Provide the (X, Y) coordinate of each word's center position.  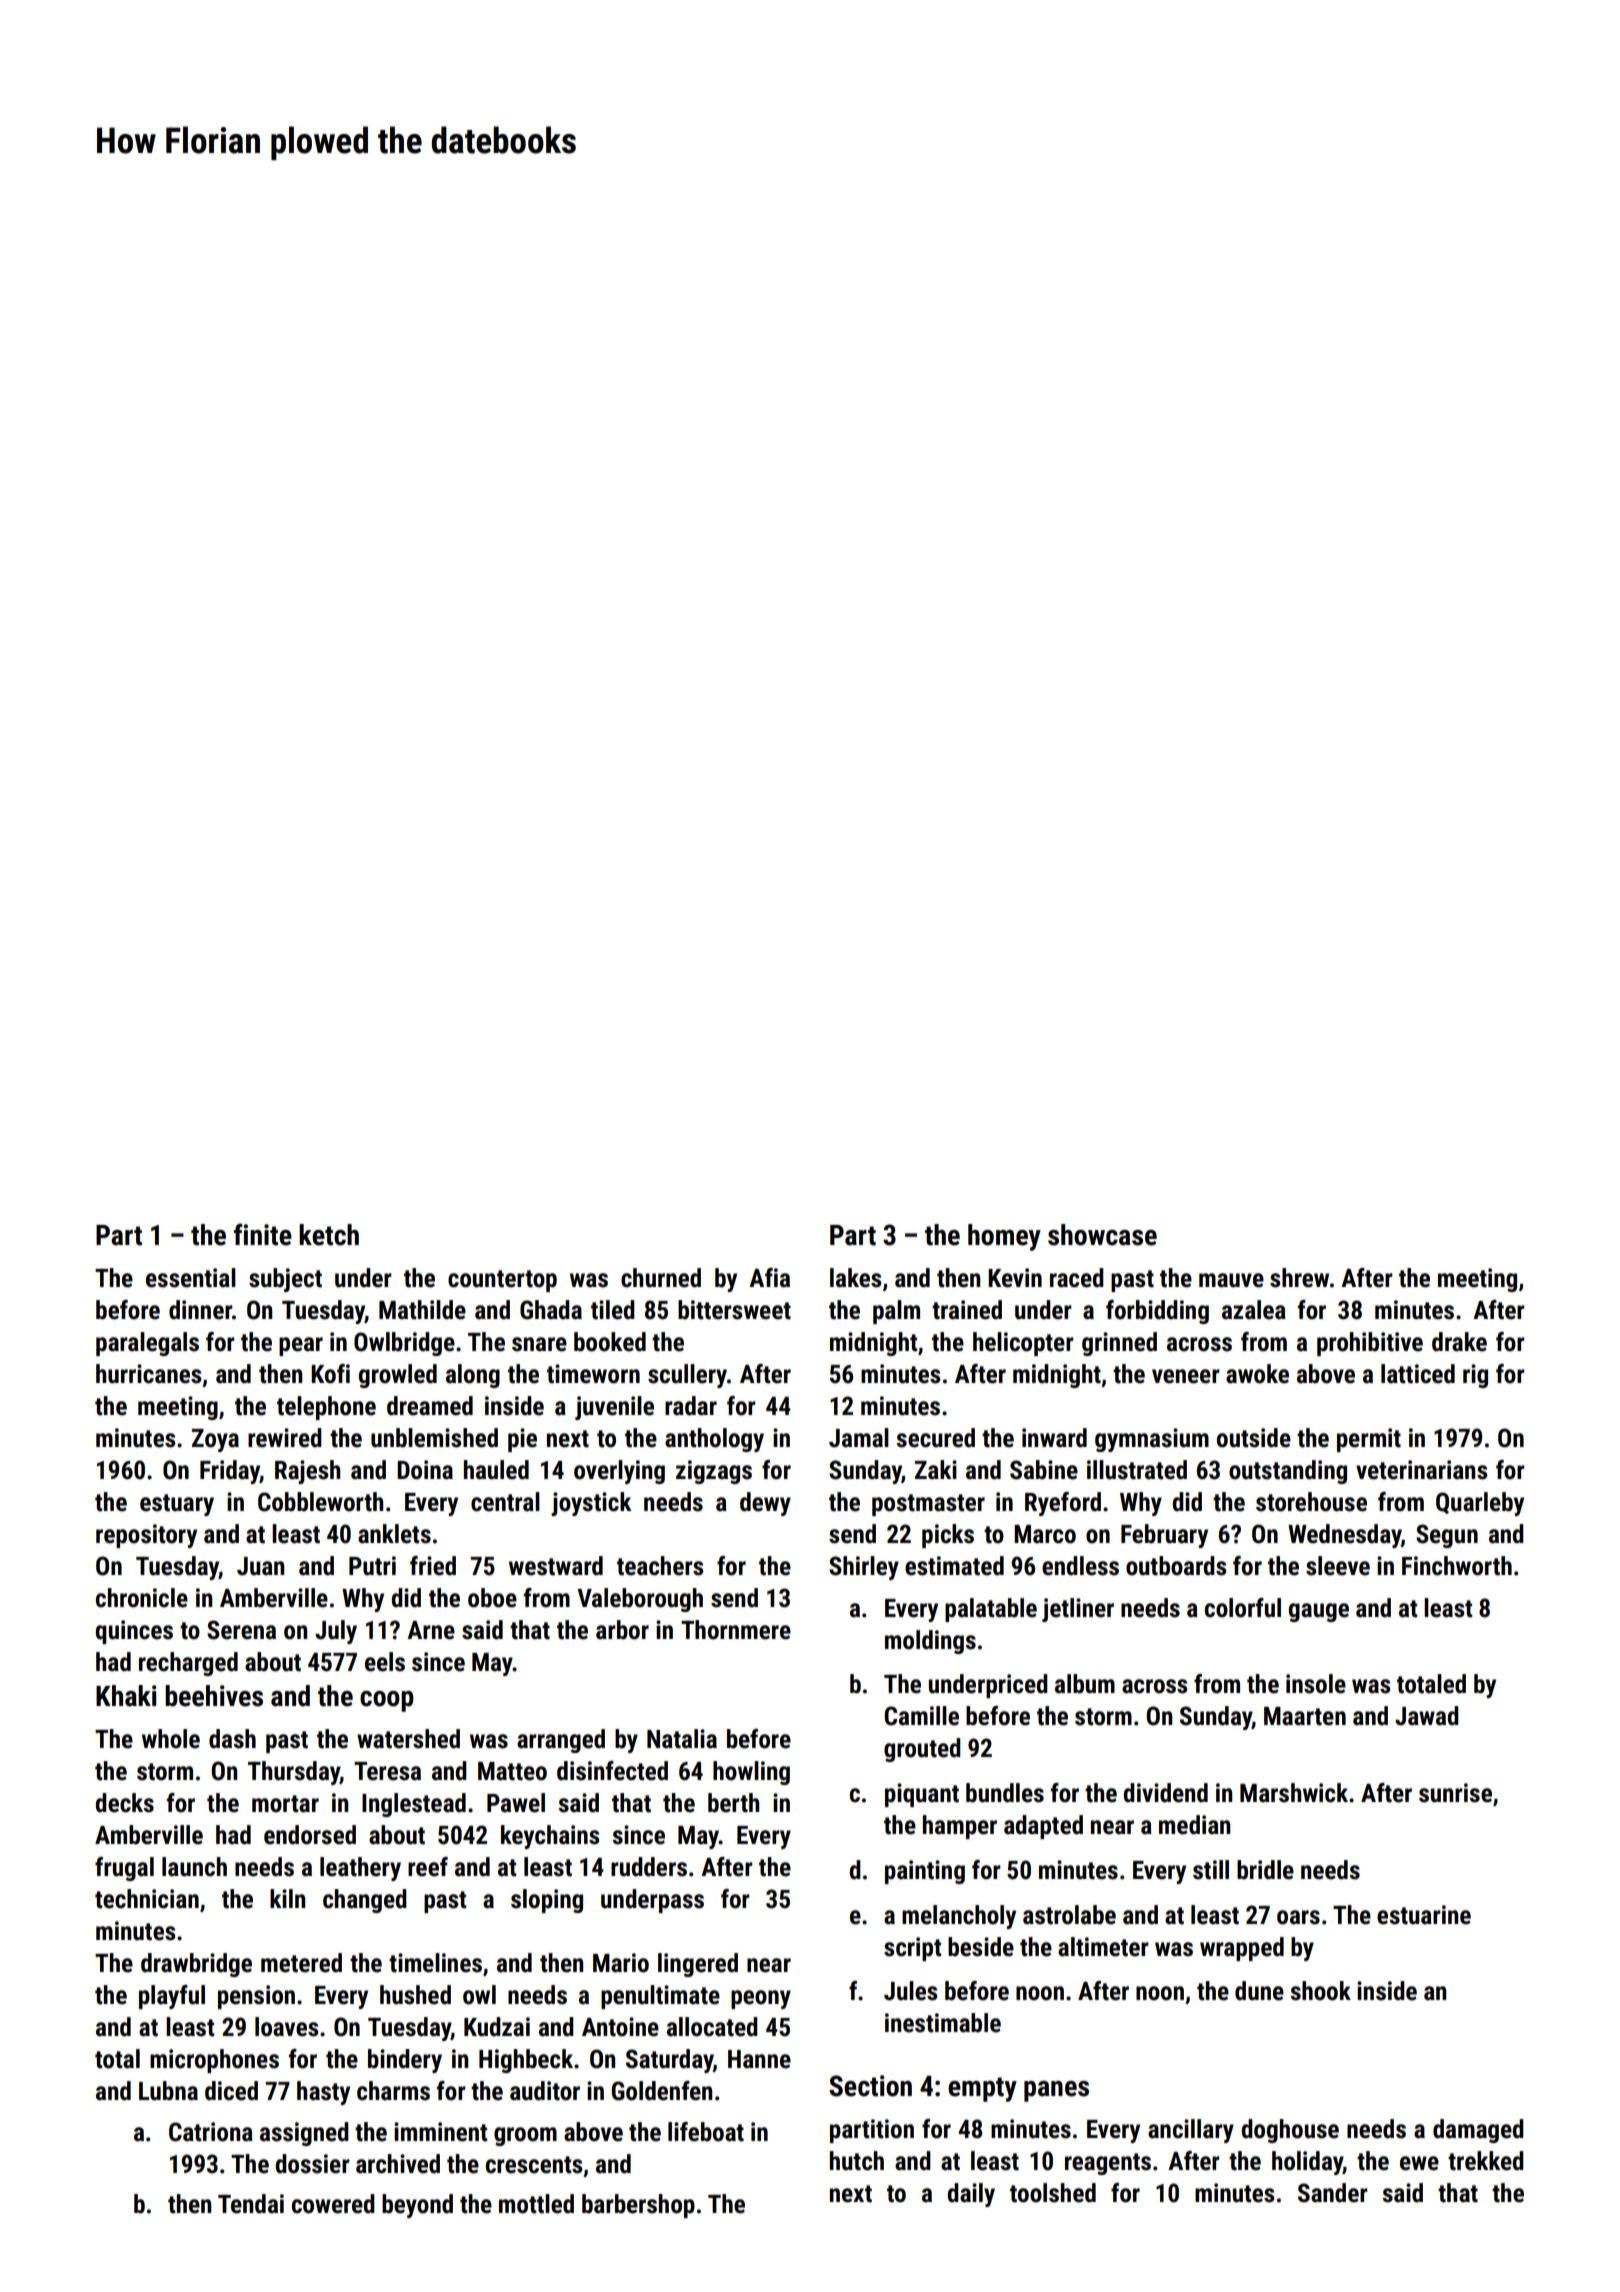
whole (171, 1739)
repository (146, 1536)
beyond (417, 2206)
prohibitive (1370, 1344)
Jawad (1427, 1716)
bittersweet (734, 1310)
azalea (1254, 1310)
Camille (921, 1716)
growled (398, 1376)
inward (1054, 1438)
